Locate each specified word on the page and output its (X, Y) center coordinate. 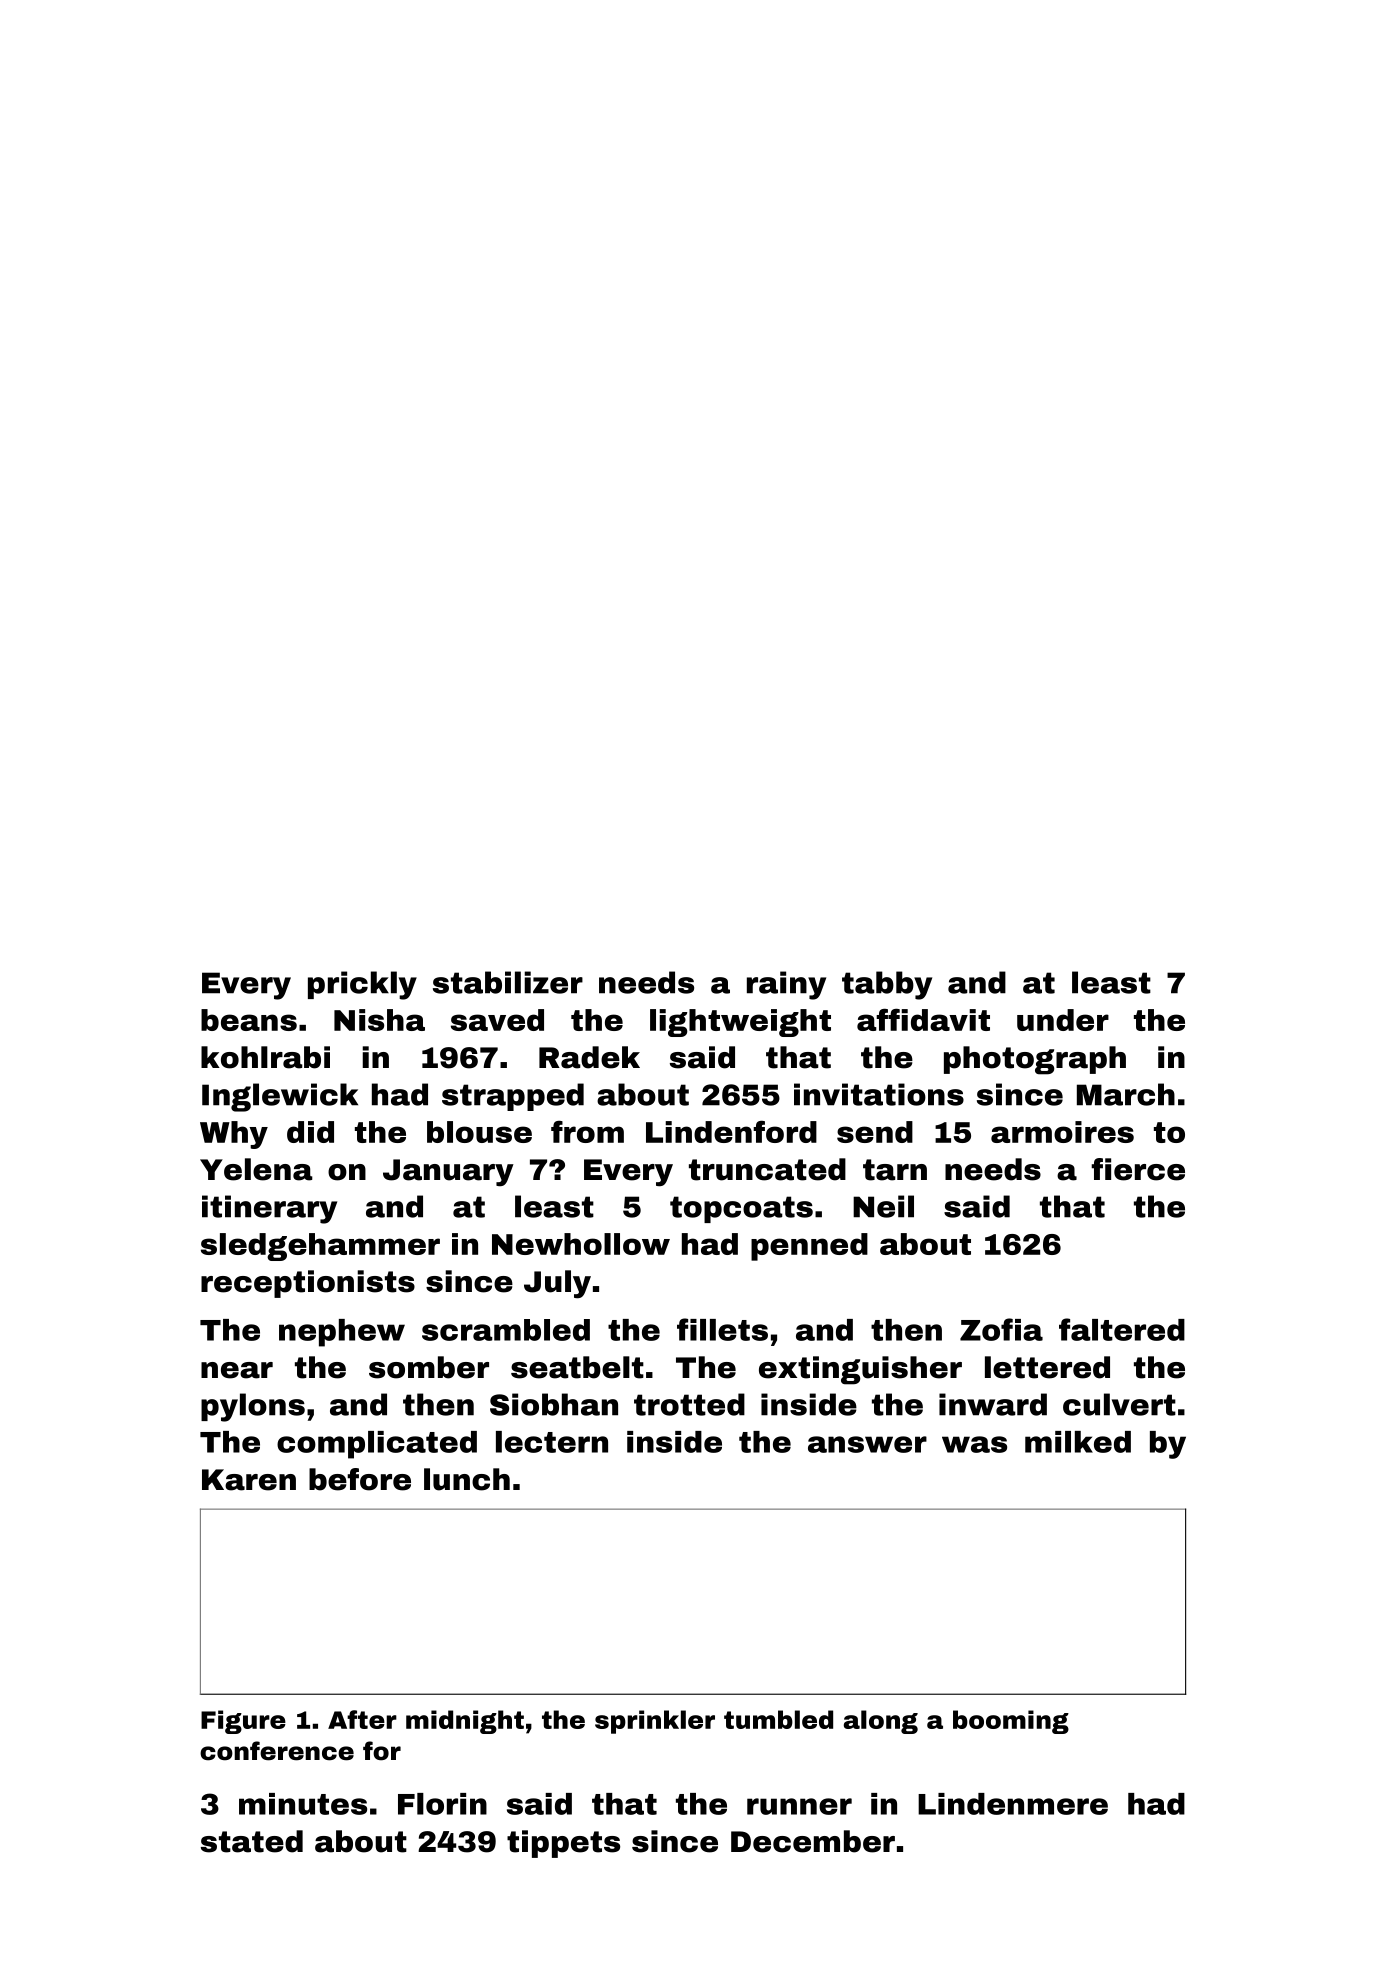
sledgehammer (320, 1247)
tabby (887, 985)
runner (799, 1806)
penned (809, 1247)
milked (1078, 1442)
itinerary (269, 1209)
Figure (243, 1722)
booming (1011, 1722)
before (360, 1479)
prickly (362, 985)
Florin (442, 1804)
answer (867, 1444)
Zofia (1001, 1329)
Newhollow (581, 1244)
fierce (1138, 1169)
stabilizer (508, 982)
